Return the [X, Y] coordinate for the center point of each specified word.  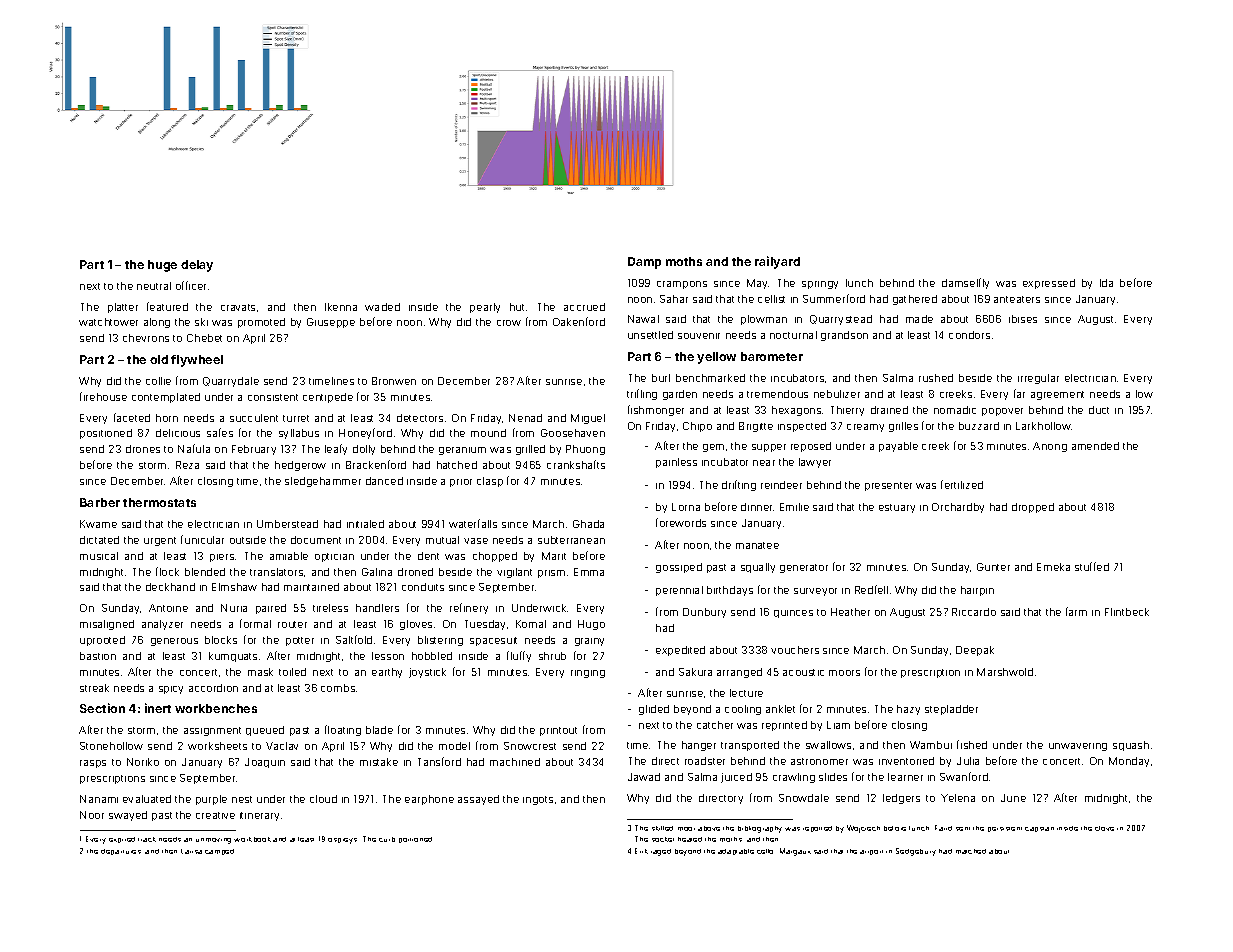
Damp [644, 263]
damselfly [965, 283]
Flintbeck [1127, 612]
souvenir [699, 336]
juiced [736, 778]
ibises [1023, 319]
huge [162, 266]
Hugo [591, 625]
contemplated [166, 398]
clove [1104, 828]
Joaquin [265, 763]
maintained [311, 587]
